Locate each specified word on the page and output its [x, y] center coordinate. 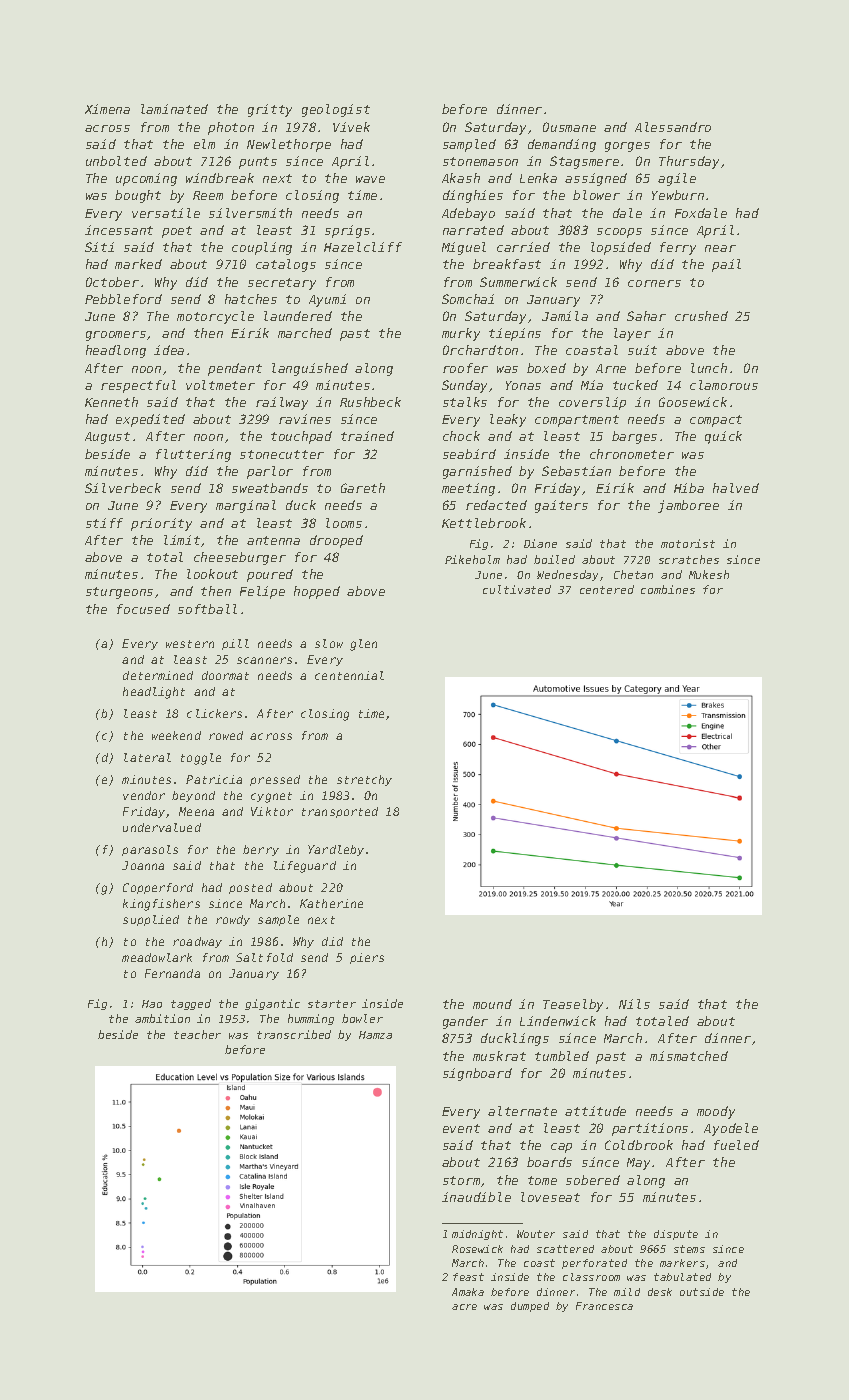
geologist [336, 110]
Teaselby [573, 1005]
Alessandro [673, 127]
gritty [270, 110]
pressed [275, 780]
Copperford [158, 888]
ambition [162, 1018]
